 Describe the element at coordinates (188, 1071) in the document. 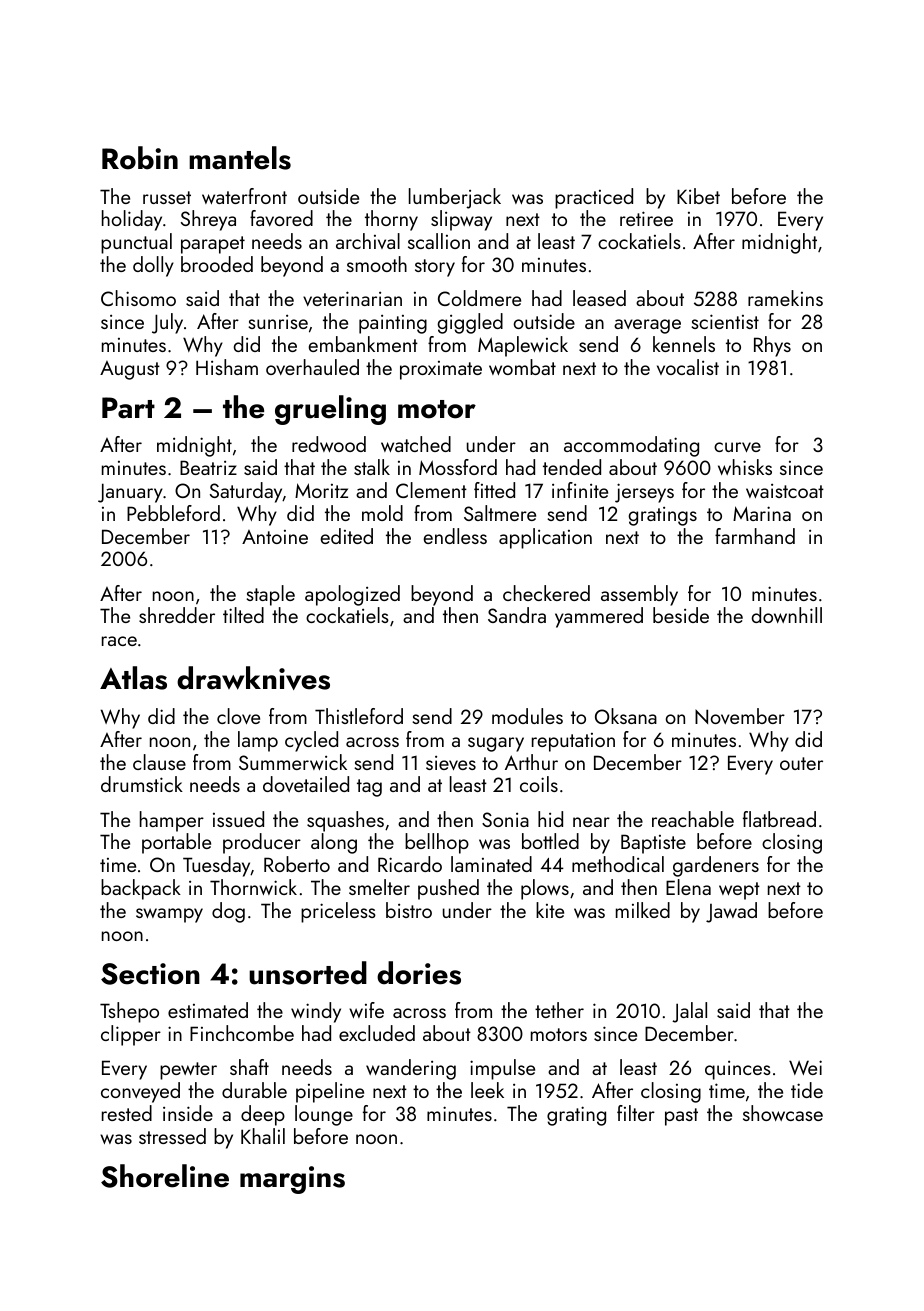

I see `pewter` at that location.
